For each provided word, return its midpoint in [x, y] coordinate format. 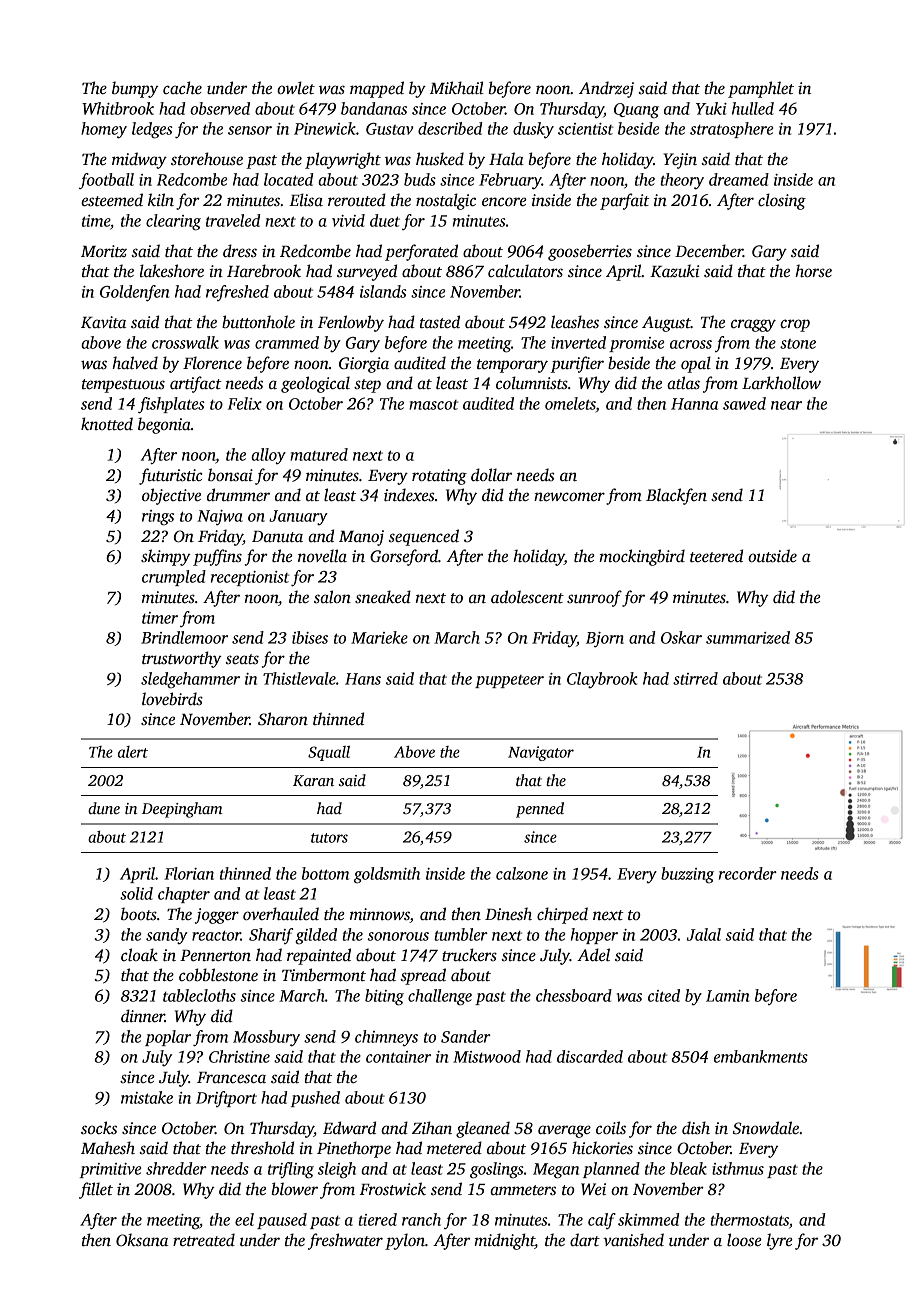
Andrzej [606, 89]
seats [242, 659]
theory [682, 181]
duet [385, 220]
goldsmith [387, 875]
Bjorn [605, 639]
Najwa [220, 517]
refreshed [237, 293]
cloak [139, 954]
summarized [748, 637]
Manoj [361, 538]
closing [782, 201]
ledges [152, 130]
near [786, 405]
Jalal [704, 934]
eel [244, 1219]
